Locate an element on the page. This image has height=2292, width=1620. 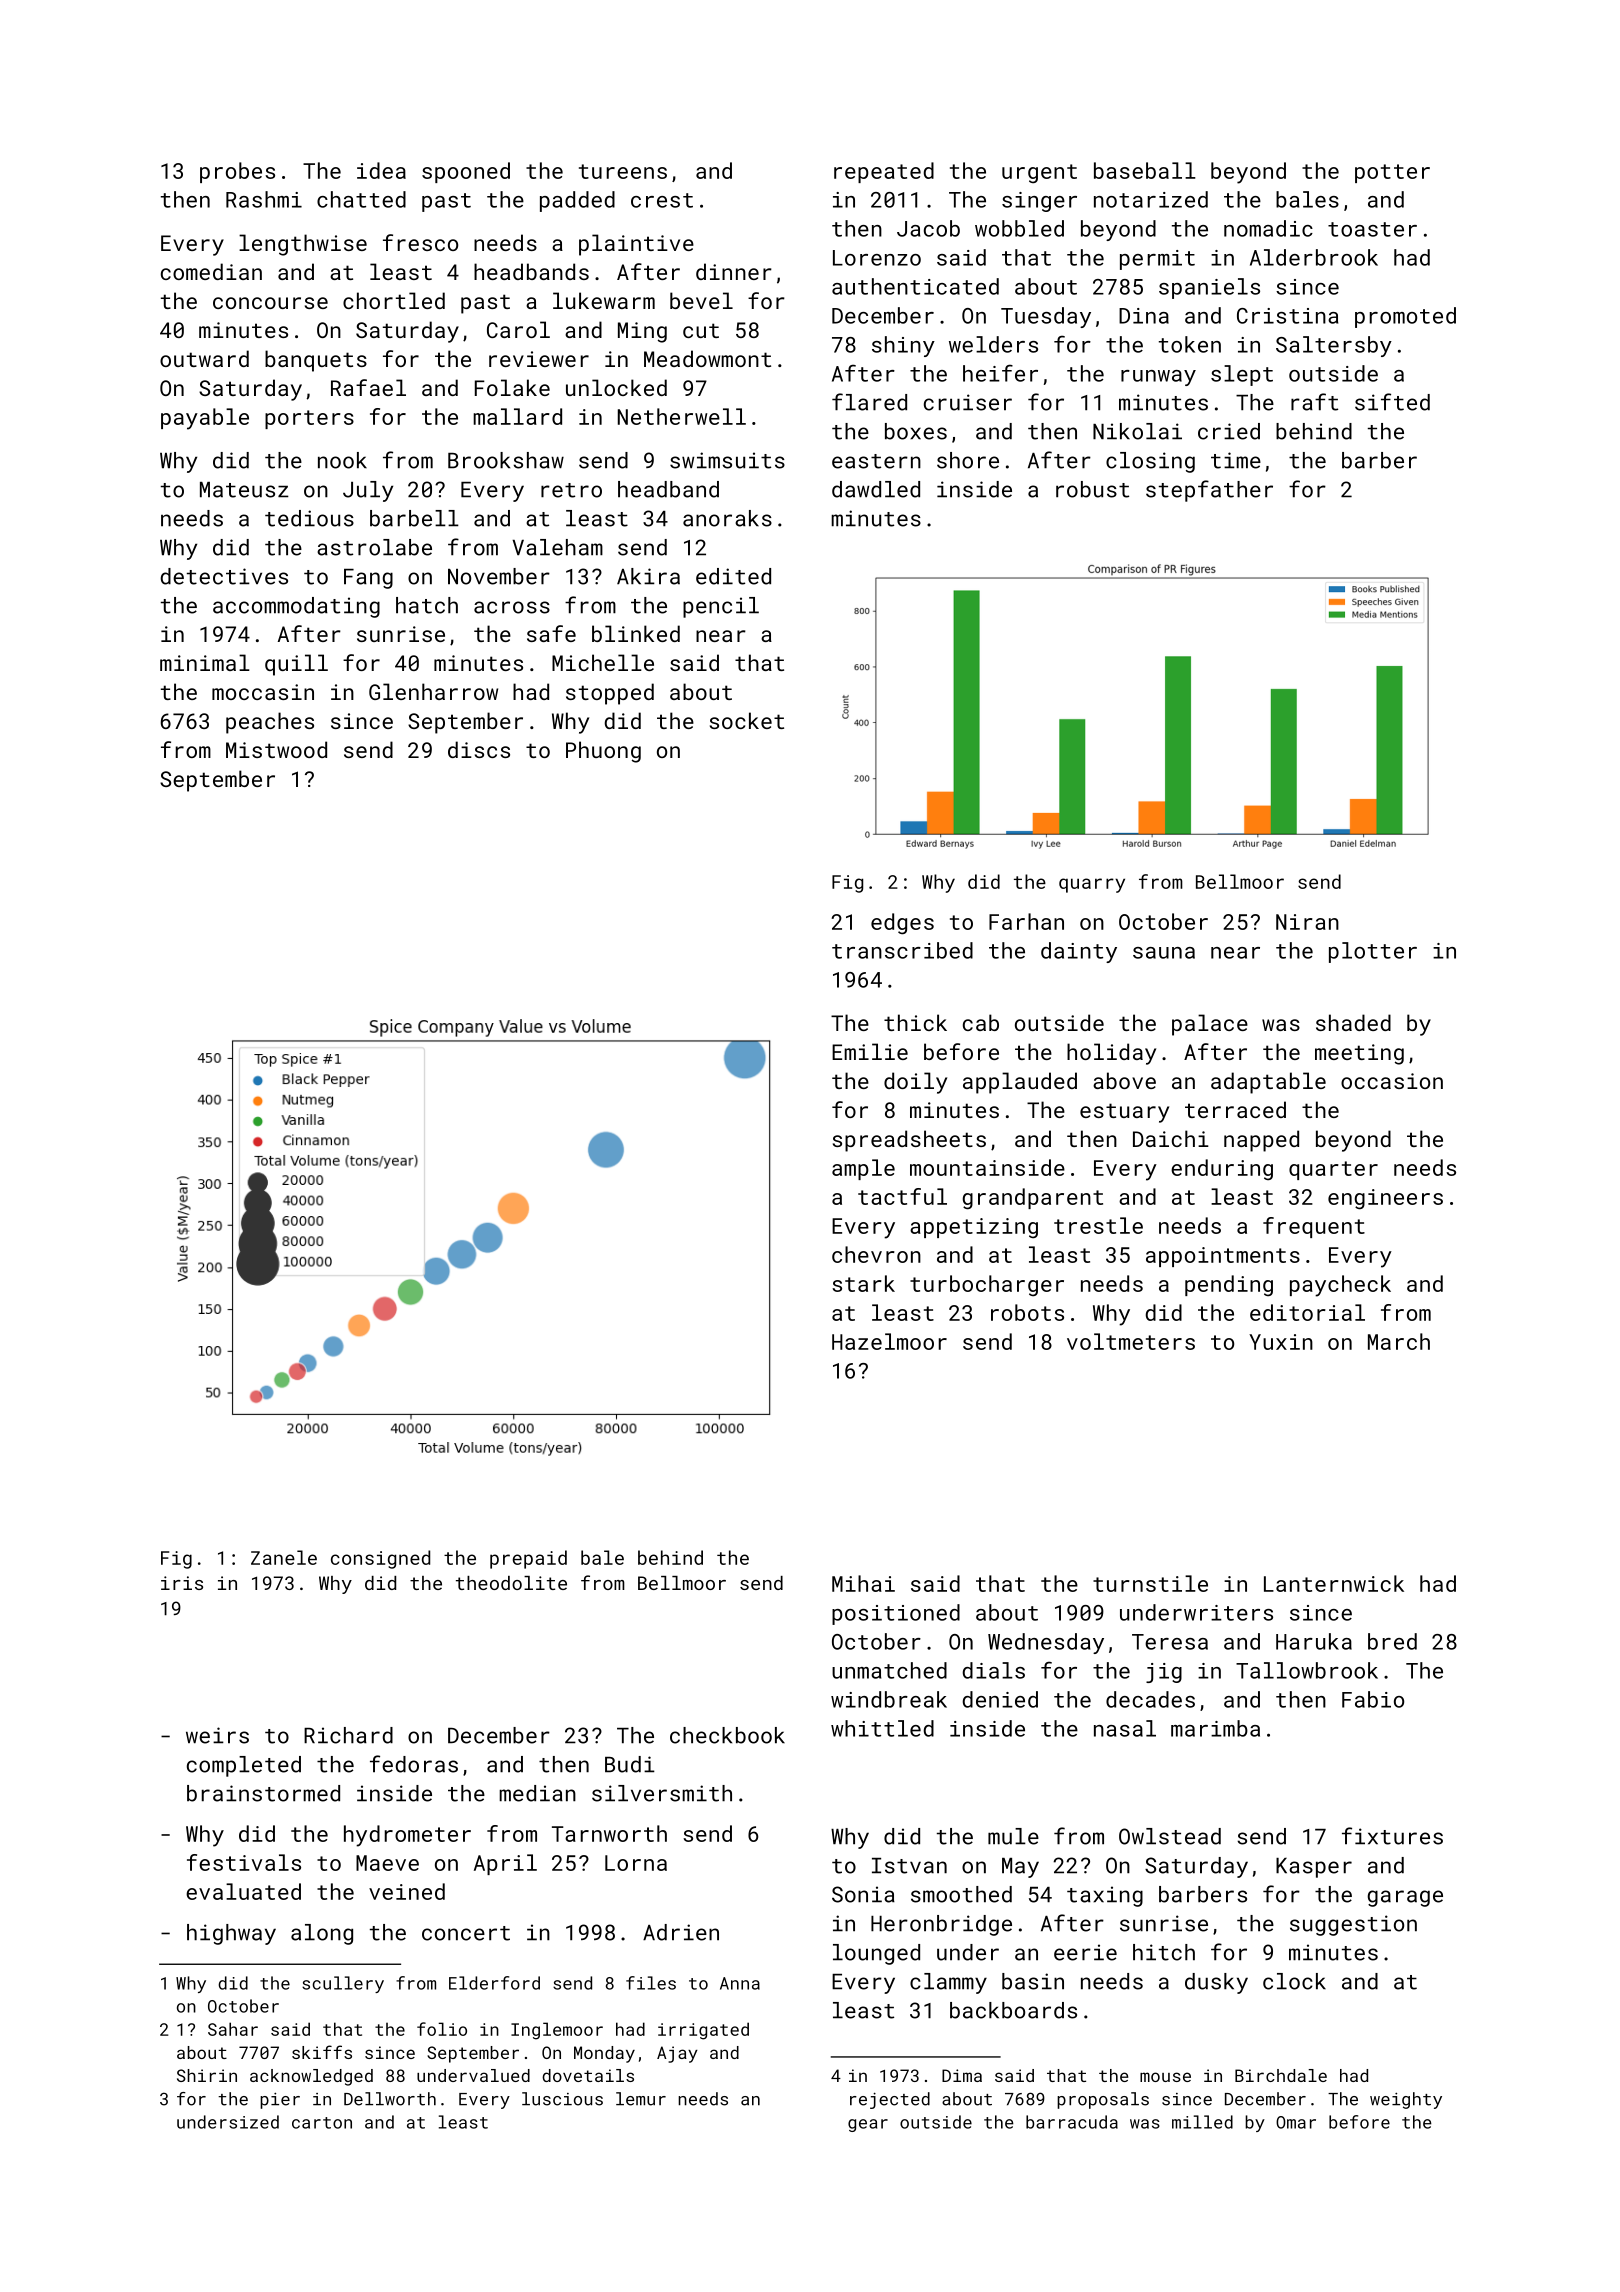
carton is located at coordinates (322, 2123).
